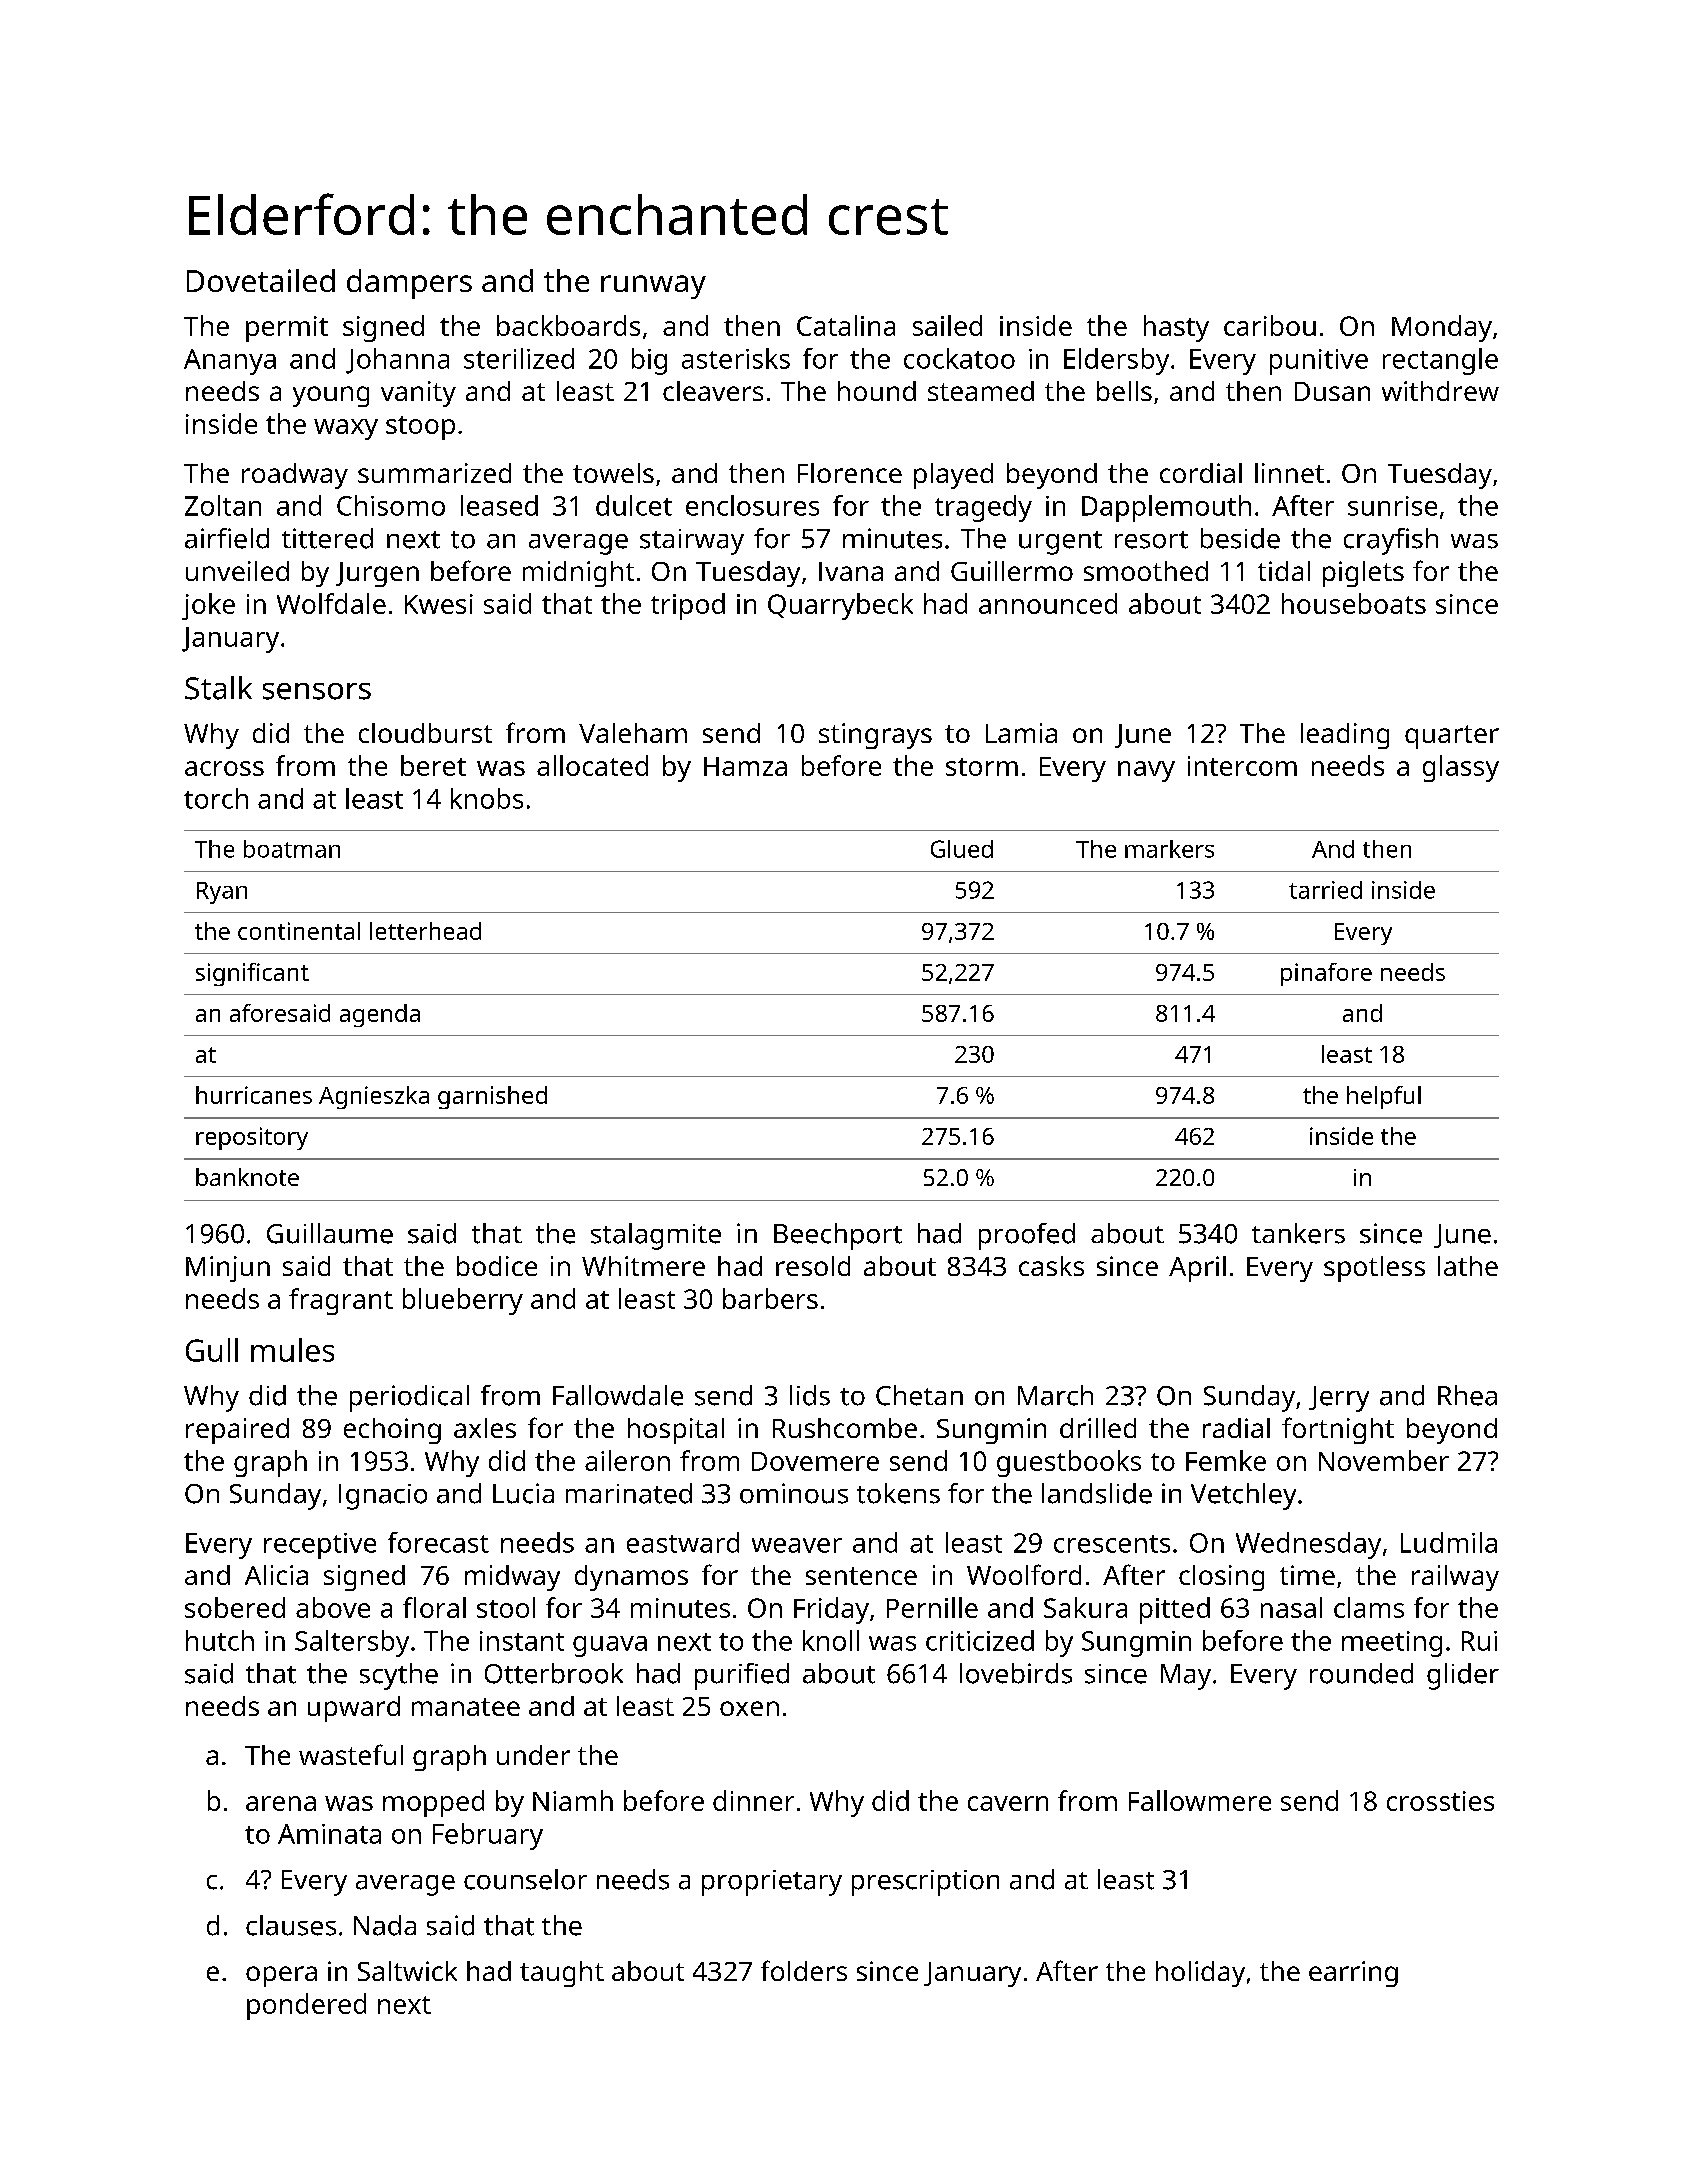 The width and height of the screenshot is (1683, 2178). I want to click on November, so click(1384, 1460).
